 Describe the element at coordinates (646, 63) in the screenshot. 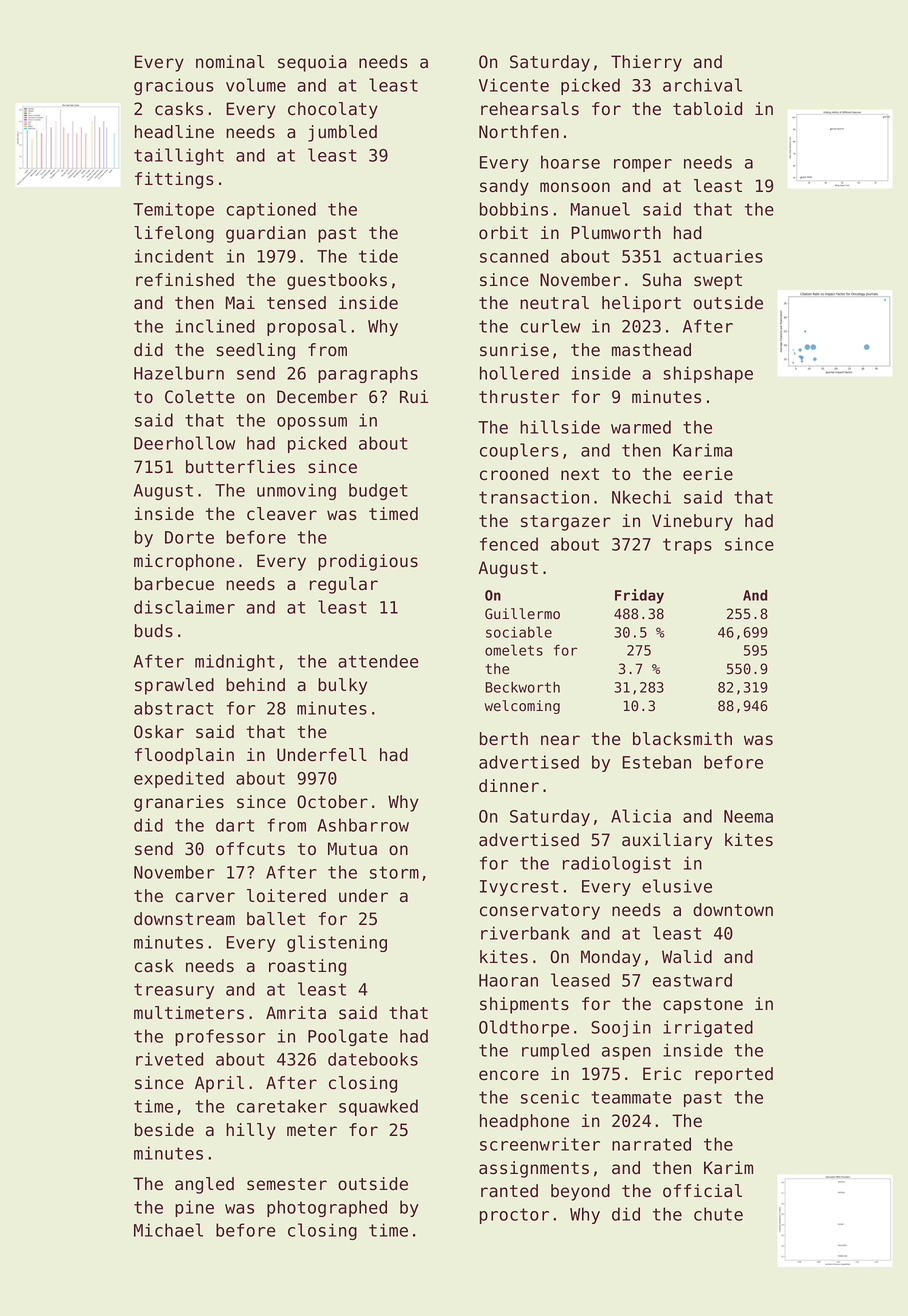

I see `Thierry` at that location.
